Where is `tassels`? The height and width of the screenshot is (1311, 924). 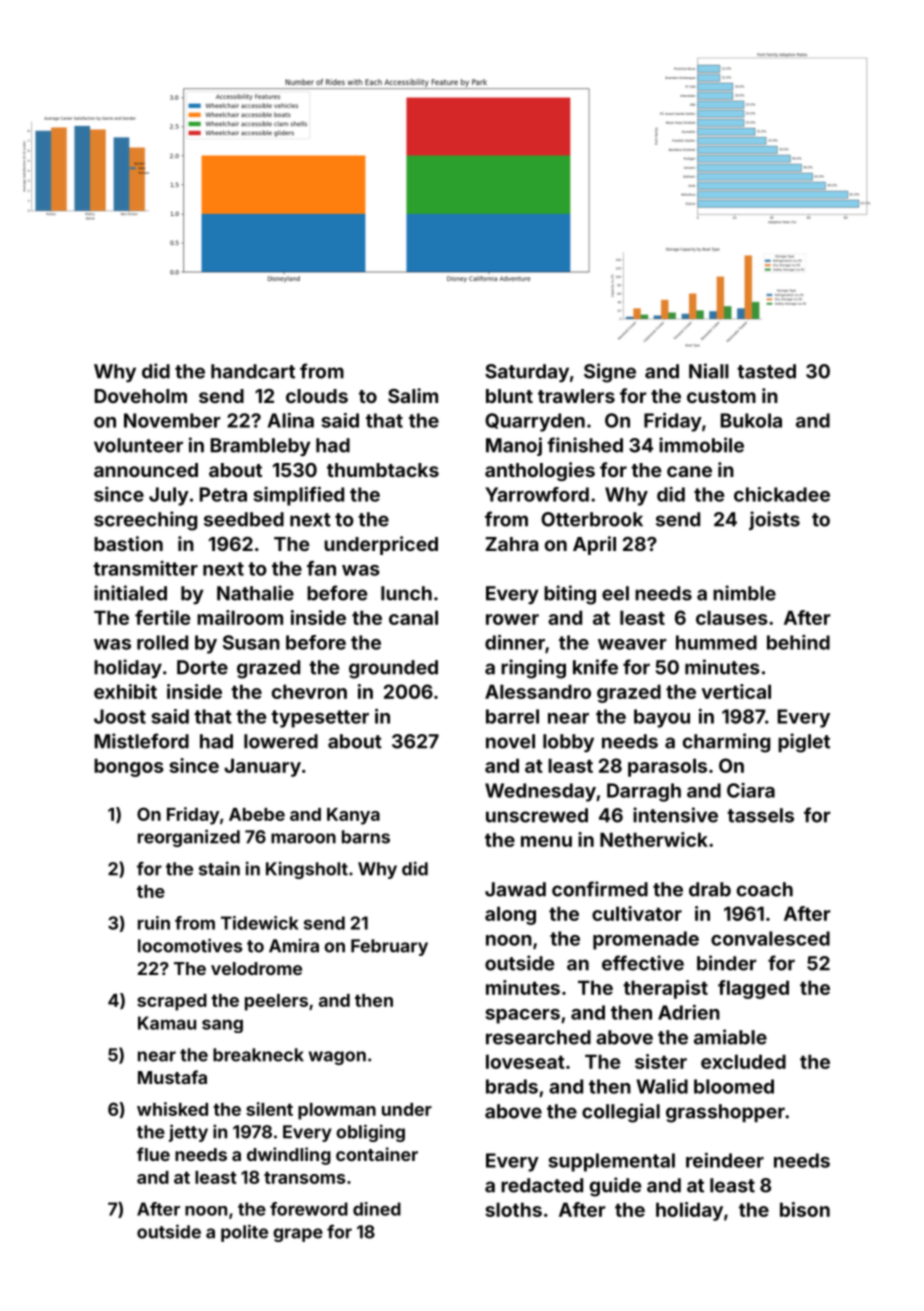
tassels is located at coordinates (760, 815).
